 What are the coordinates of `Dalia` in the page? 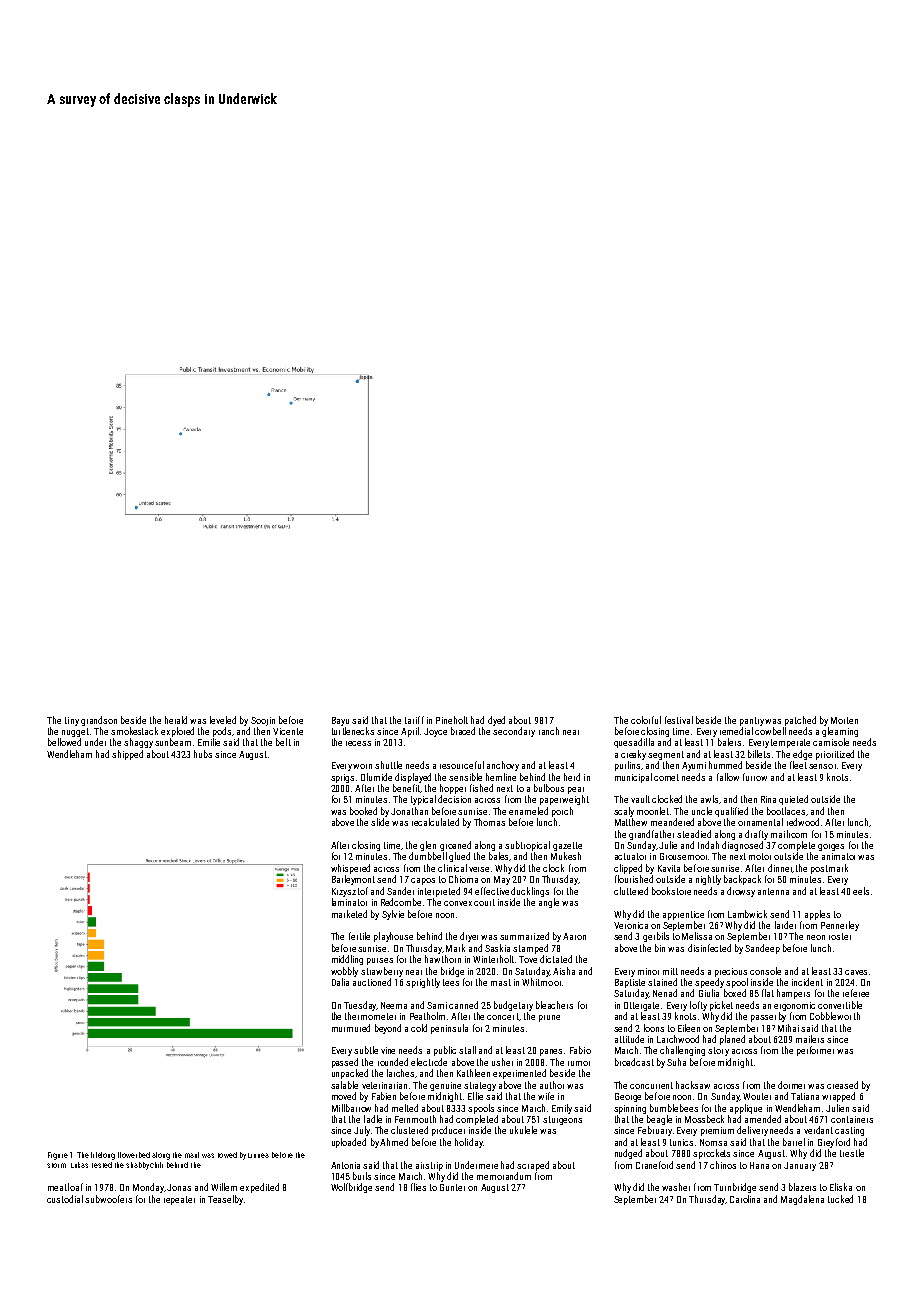 It's located at (340, 982).
